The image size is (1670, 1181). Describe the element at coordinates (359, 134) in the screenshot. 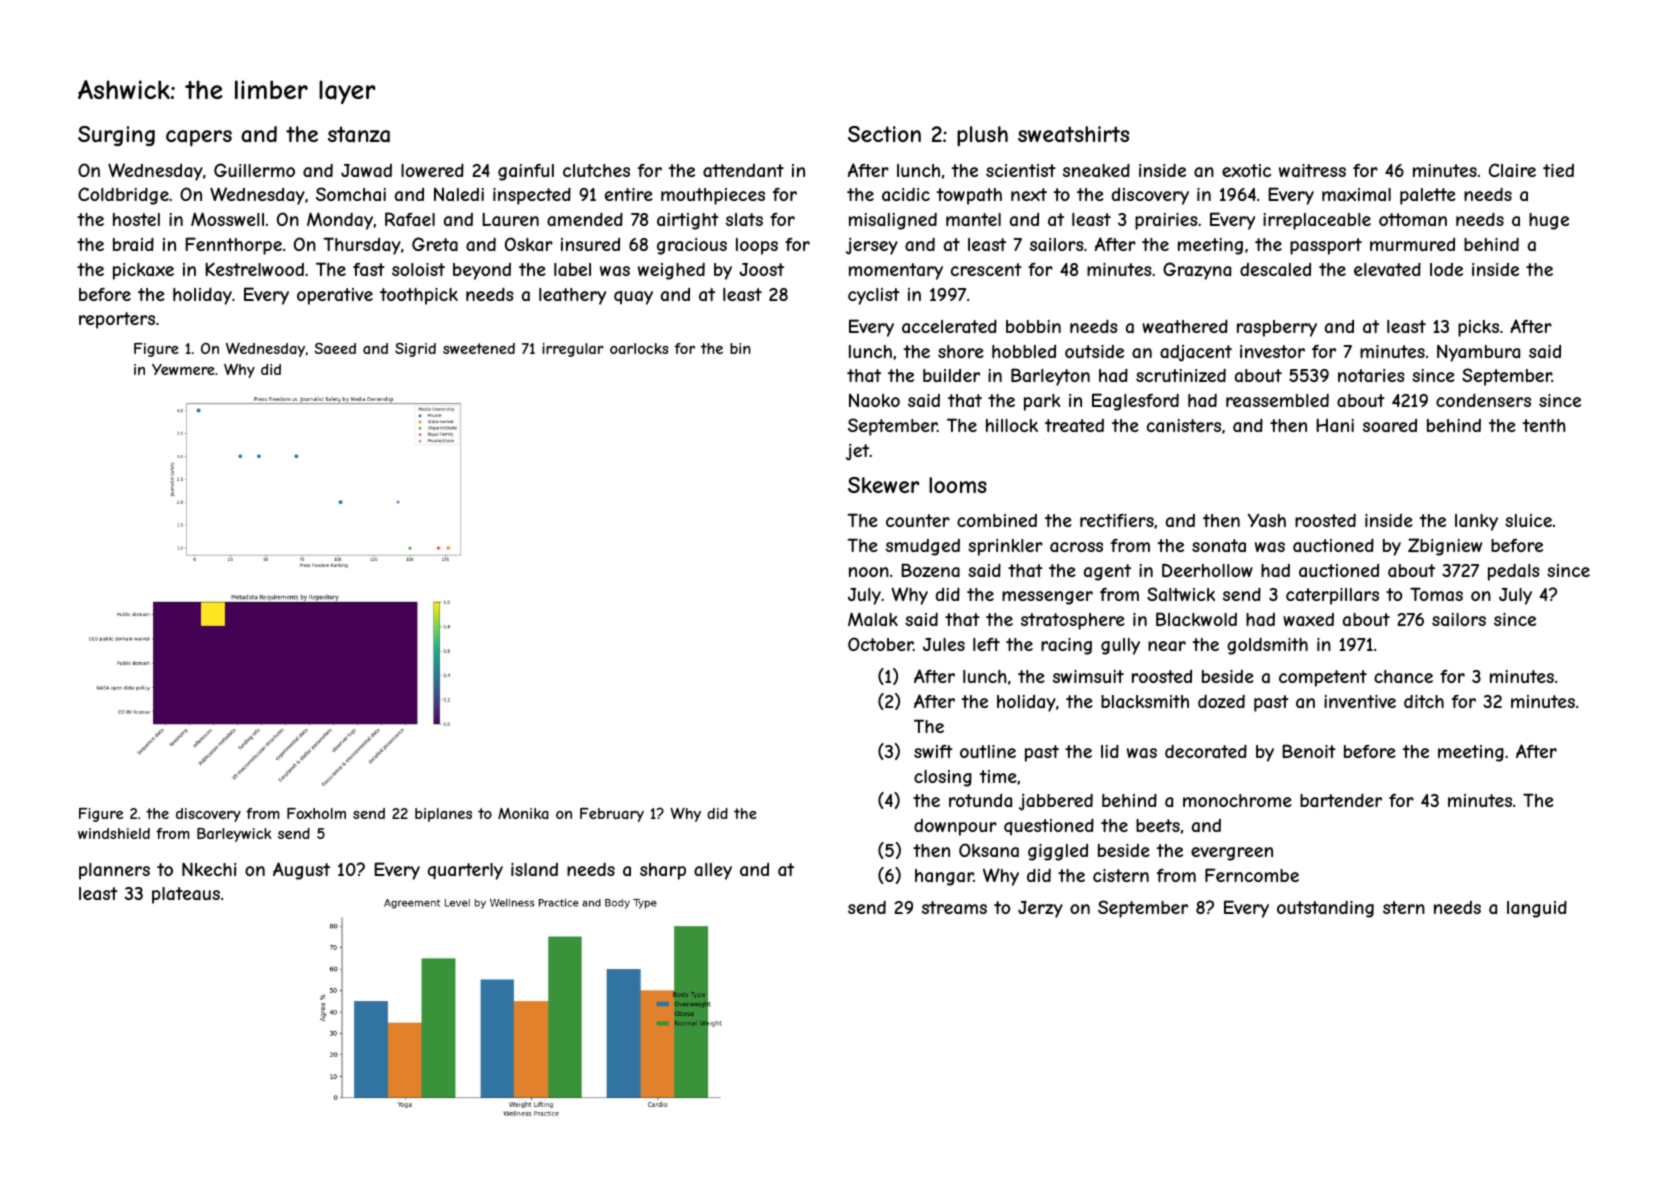

I see `stanza` at that location.
